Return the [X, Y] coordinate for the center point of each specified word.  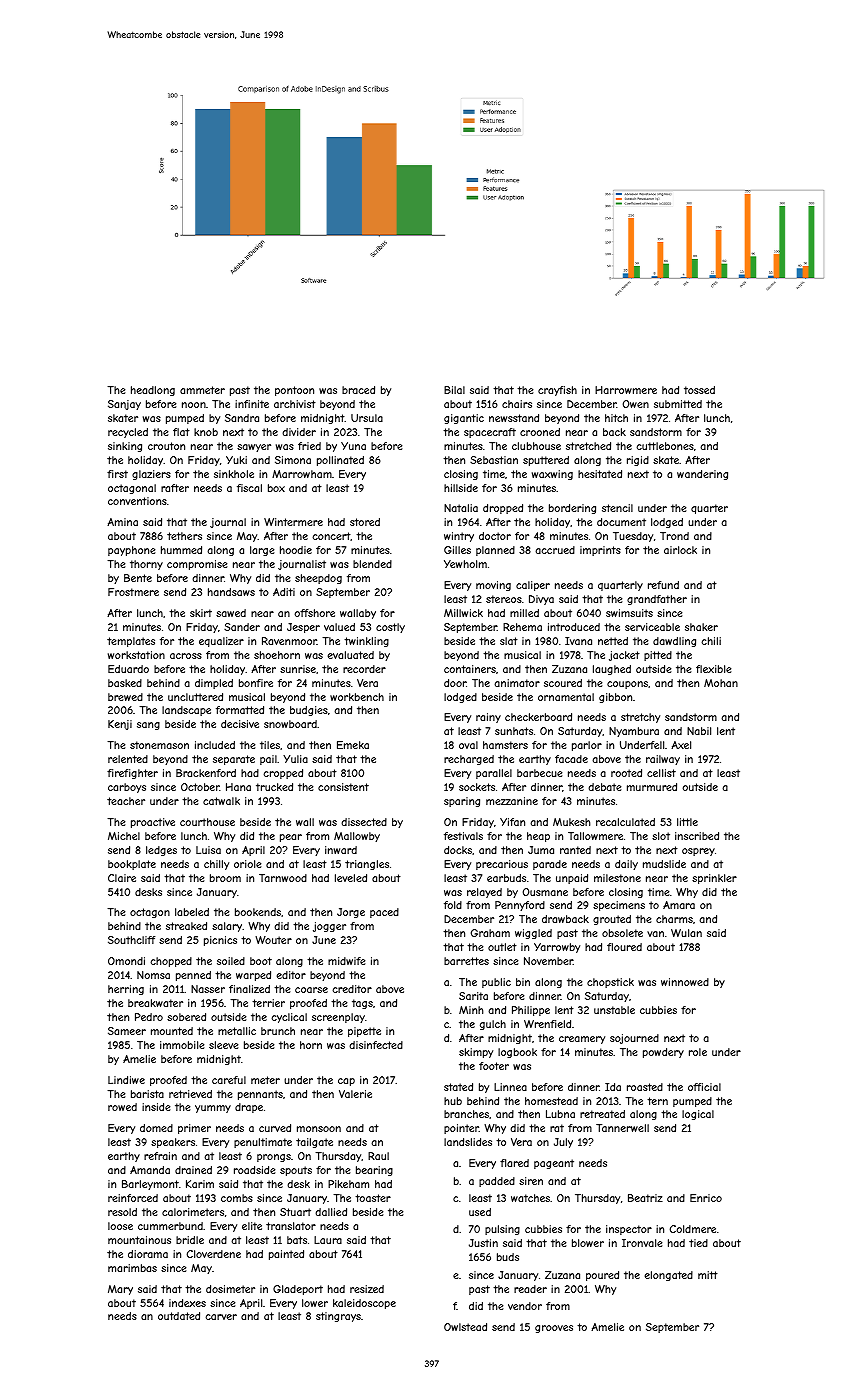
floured [624, 947]
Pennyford [520, 906]
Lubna [560, 1114]
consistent [343, 787]
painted [286, 1255]
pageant [554, 1164]
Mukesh [572, 822]
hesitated [600, 474]
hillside [461, 488]
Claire [122, 878]
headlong [153, 391]
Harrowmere [626, 390]
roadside [254, 1170]
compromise [197, 565]
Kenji [120, 725]
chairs [517, 404]
